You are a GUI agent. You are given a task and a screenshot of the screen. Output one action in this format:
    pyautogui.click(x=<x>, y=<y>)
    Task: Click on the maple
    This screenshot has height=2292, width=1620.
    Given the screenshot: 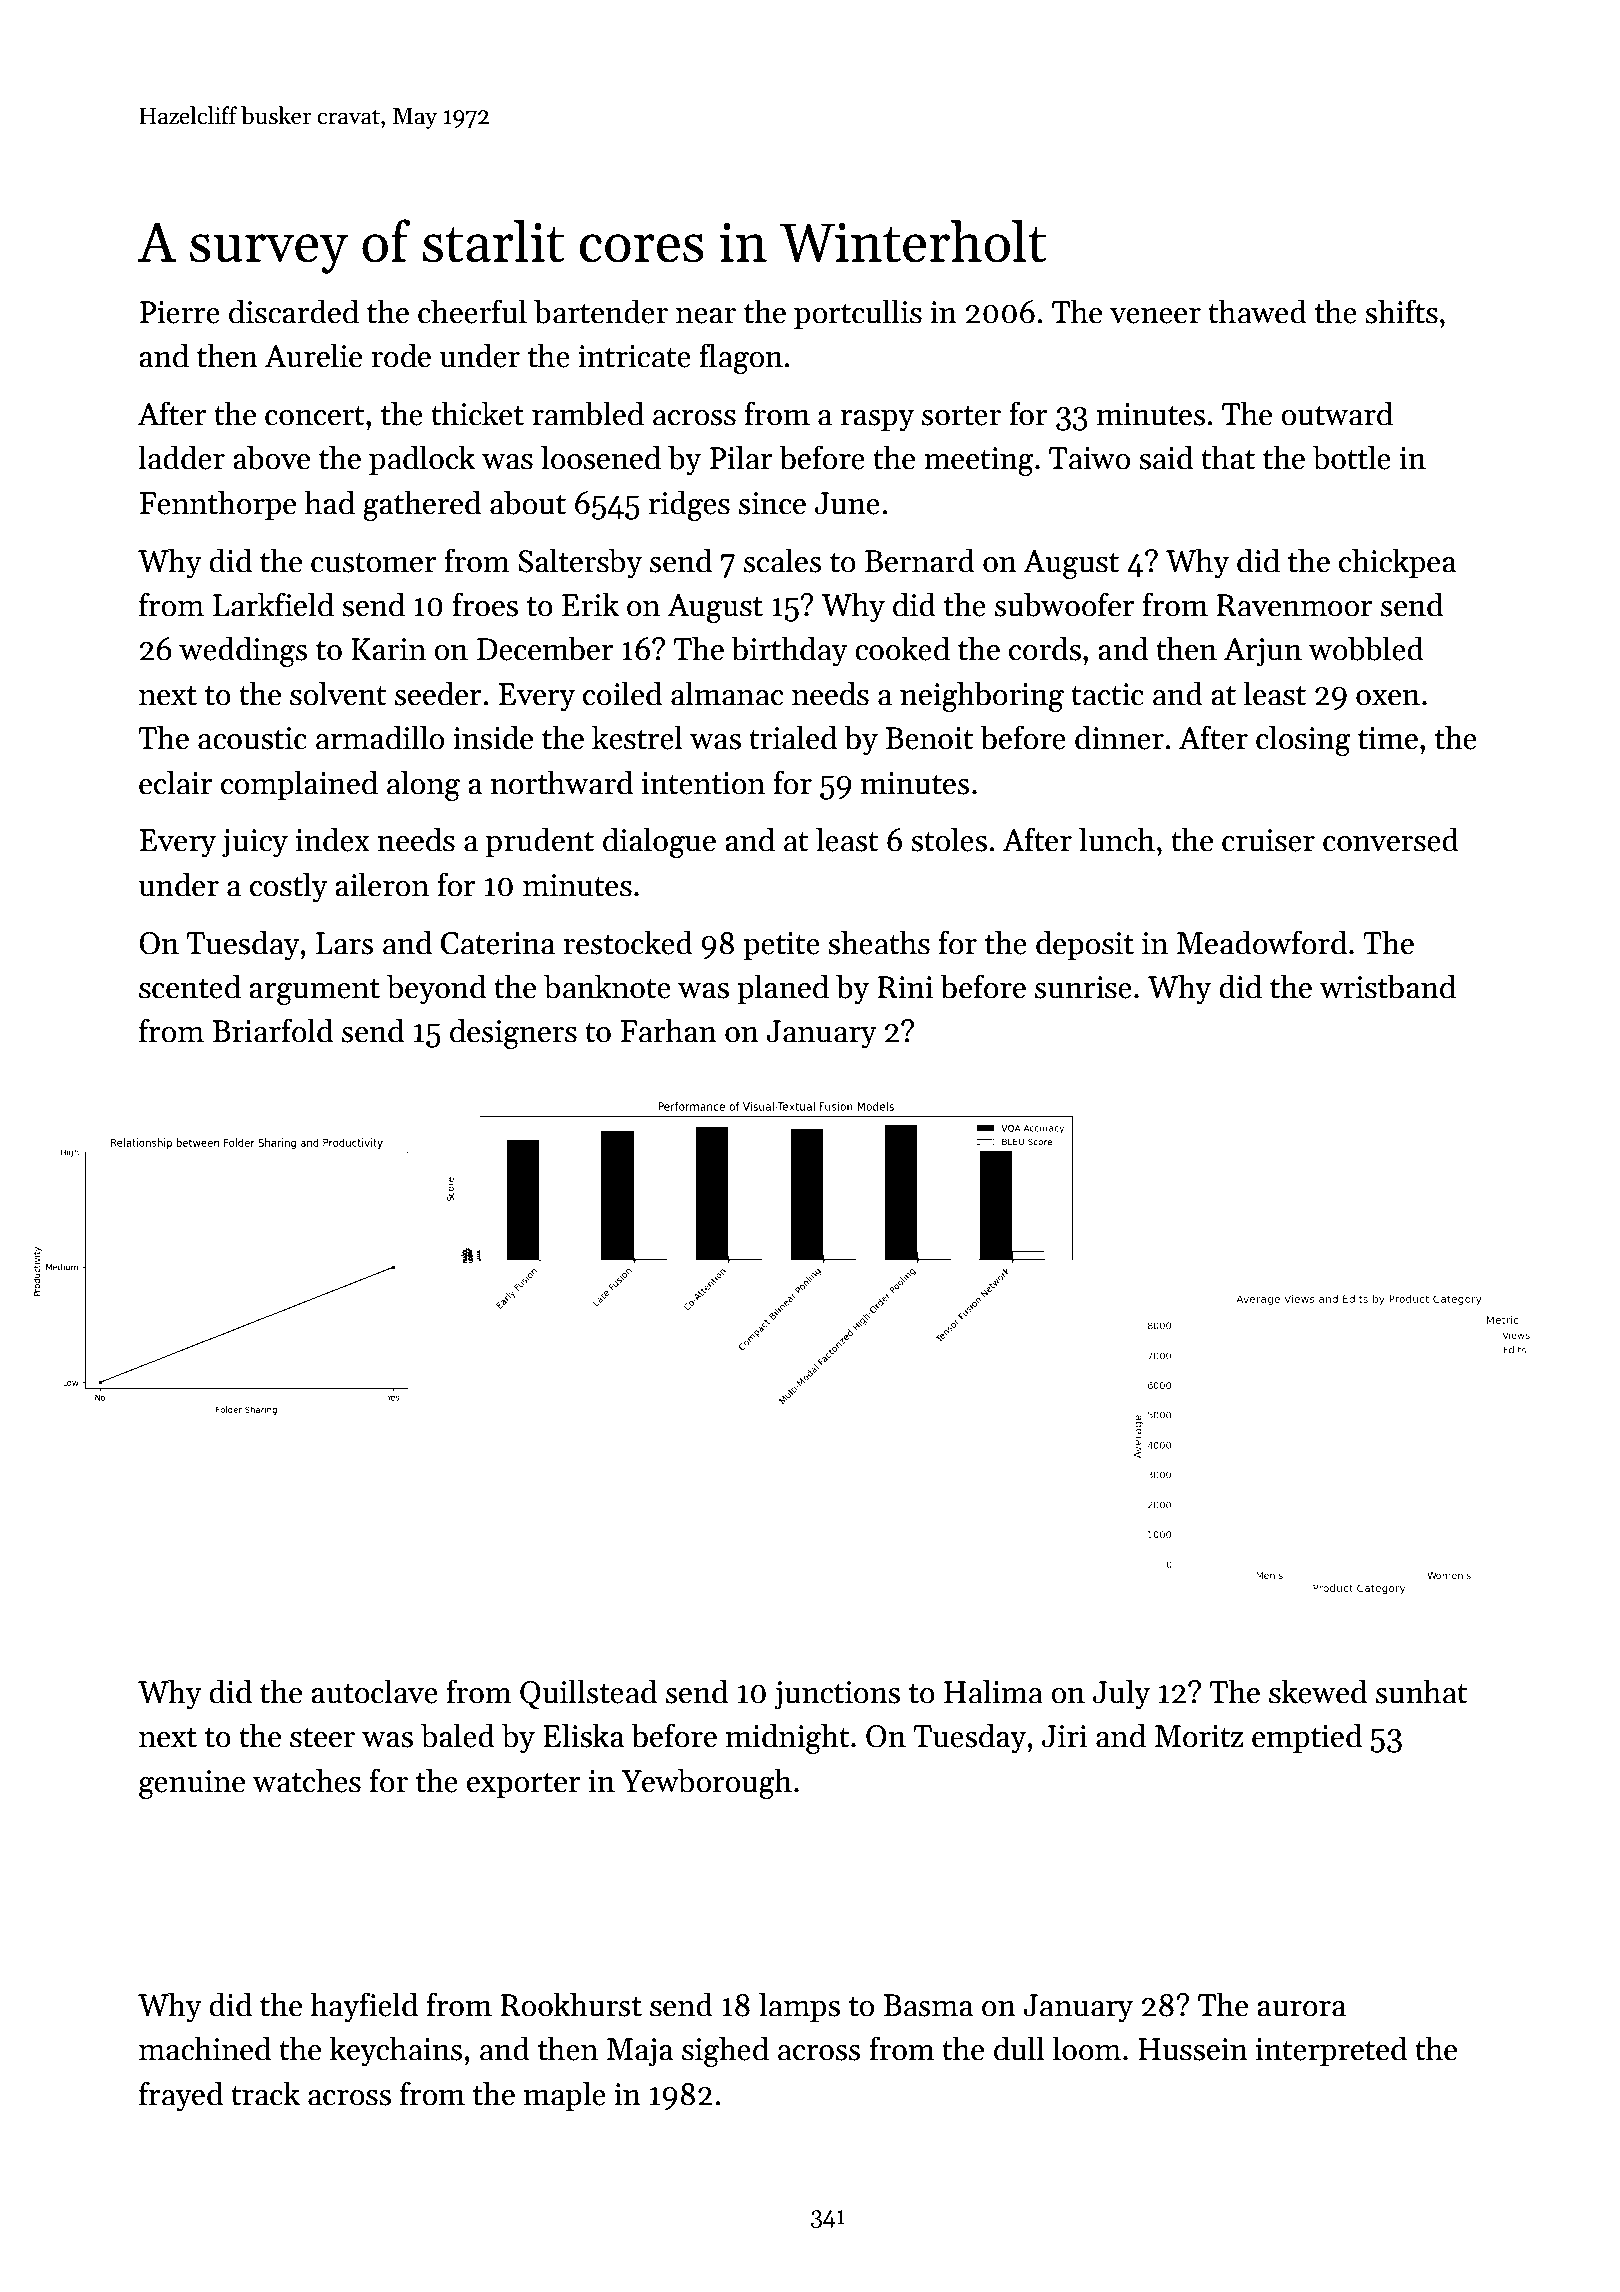 What is the action you would take?
    pyautogui.click(x=565, y=2096)
